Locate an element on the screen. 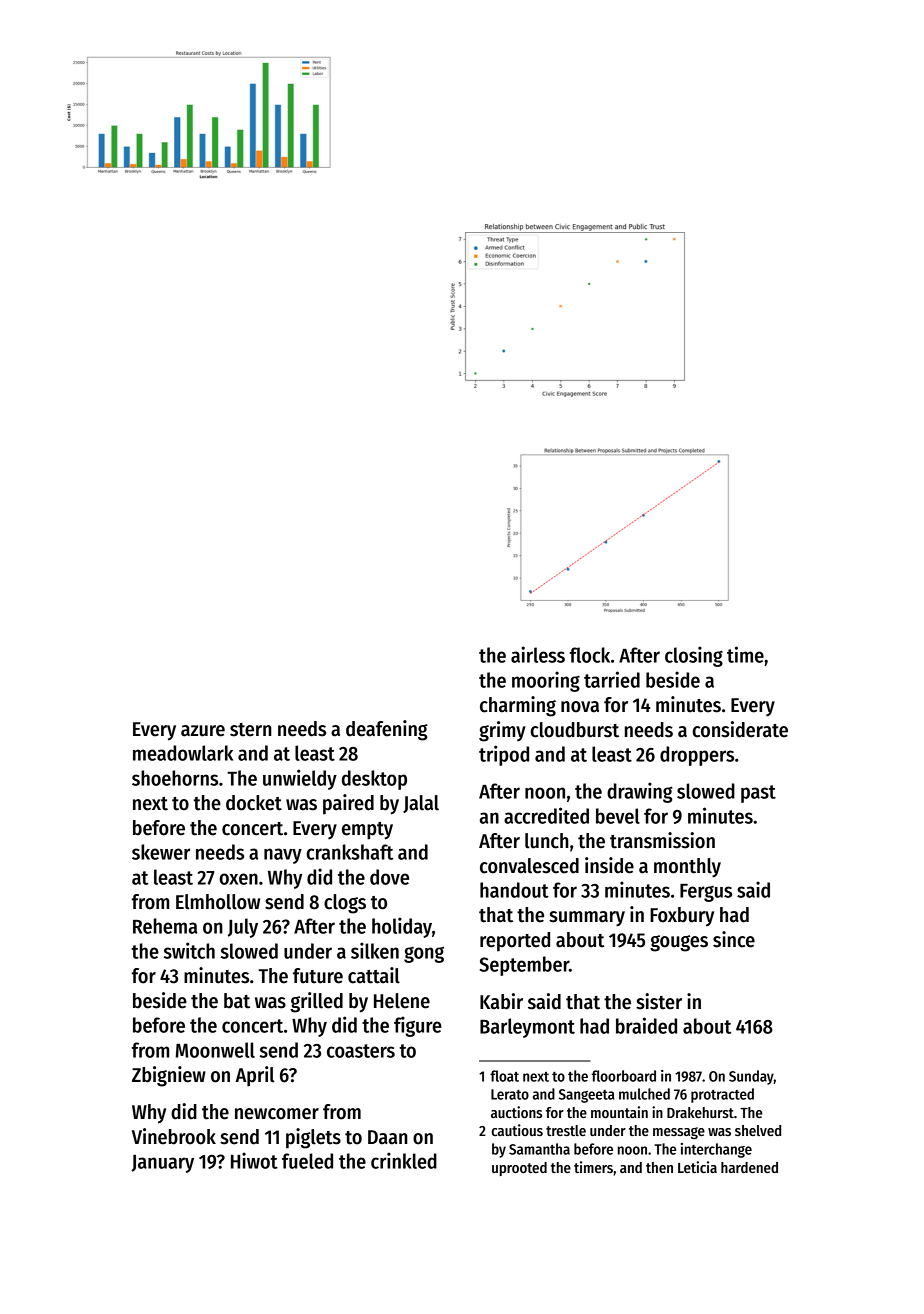 The height and width of the screenshot is (1314, 924). skewer is located at coordinates (161, 852).
